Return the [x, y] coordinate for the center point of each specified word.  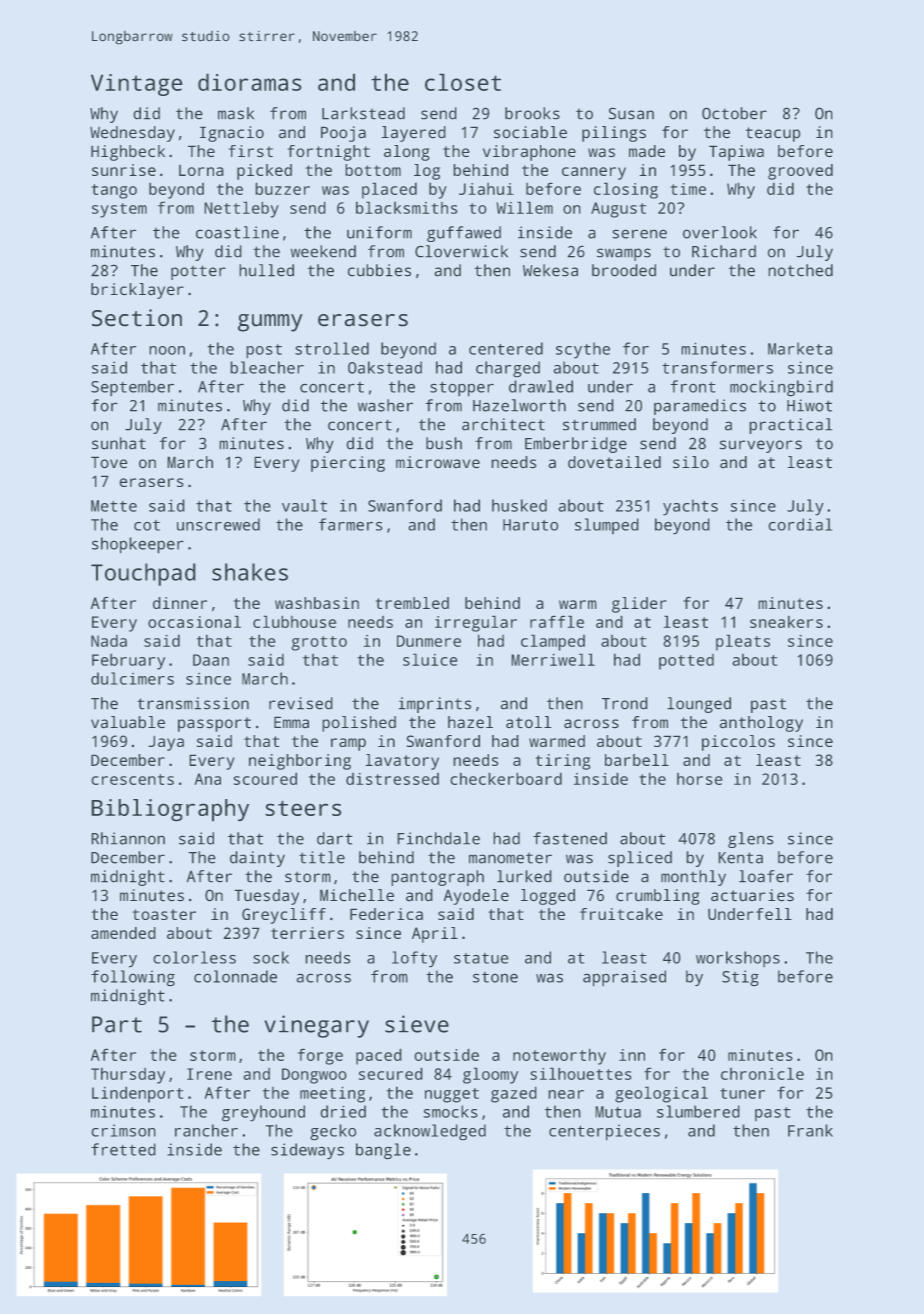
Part [117, 1024]
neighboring [300, 762]
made [647, 151]
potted [686, 662]
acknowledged [430, 1132]
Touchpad [143, 574]
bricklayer [137, 291]
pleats [743, 643]
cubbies [379, 270]
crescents [133, 779]
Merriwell [553, 660]
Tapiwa [736, 153]
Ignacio [232, 134]
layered [413, 134]
